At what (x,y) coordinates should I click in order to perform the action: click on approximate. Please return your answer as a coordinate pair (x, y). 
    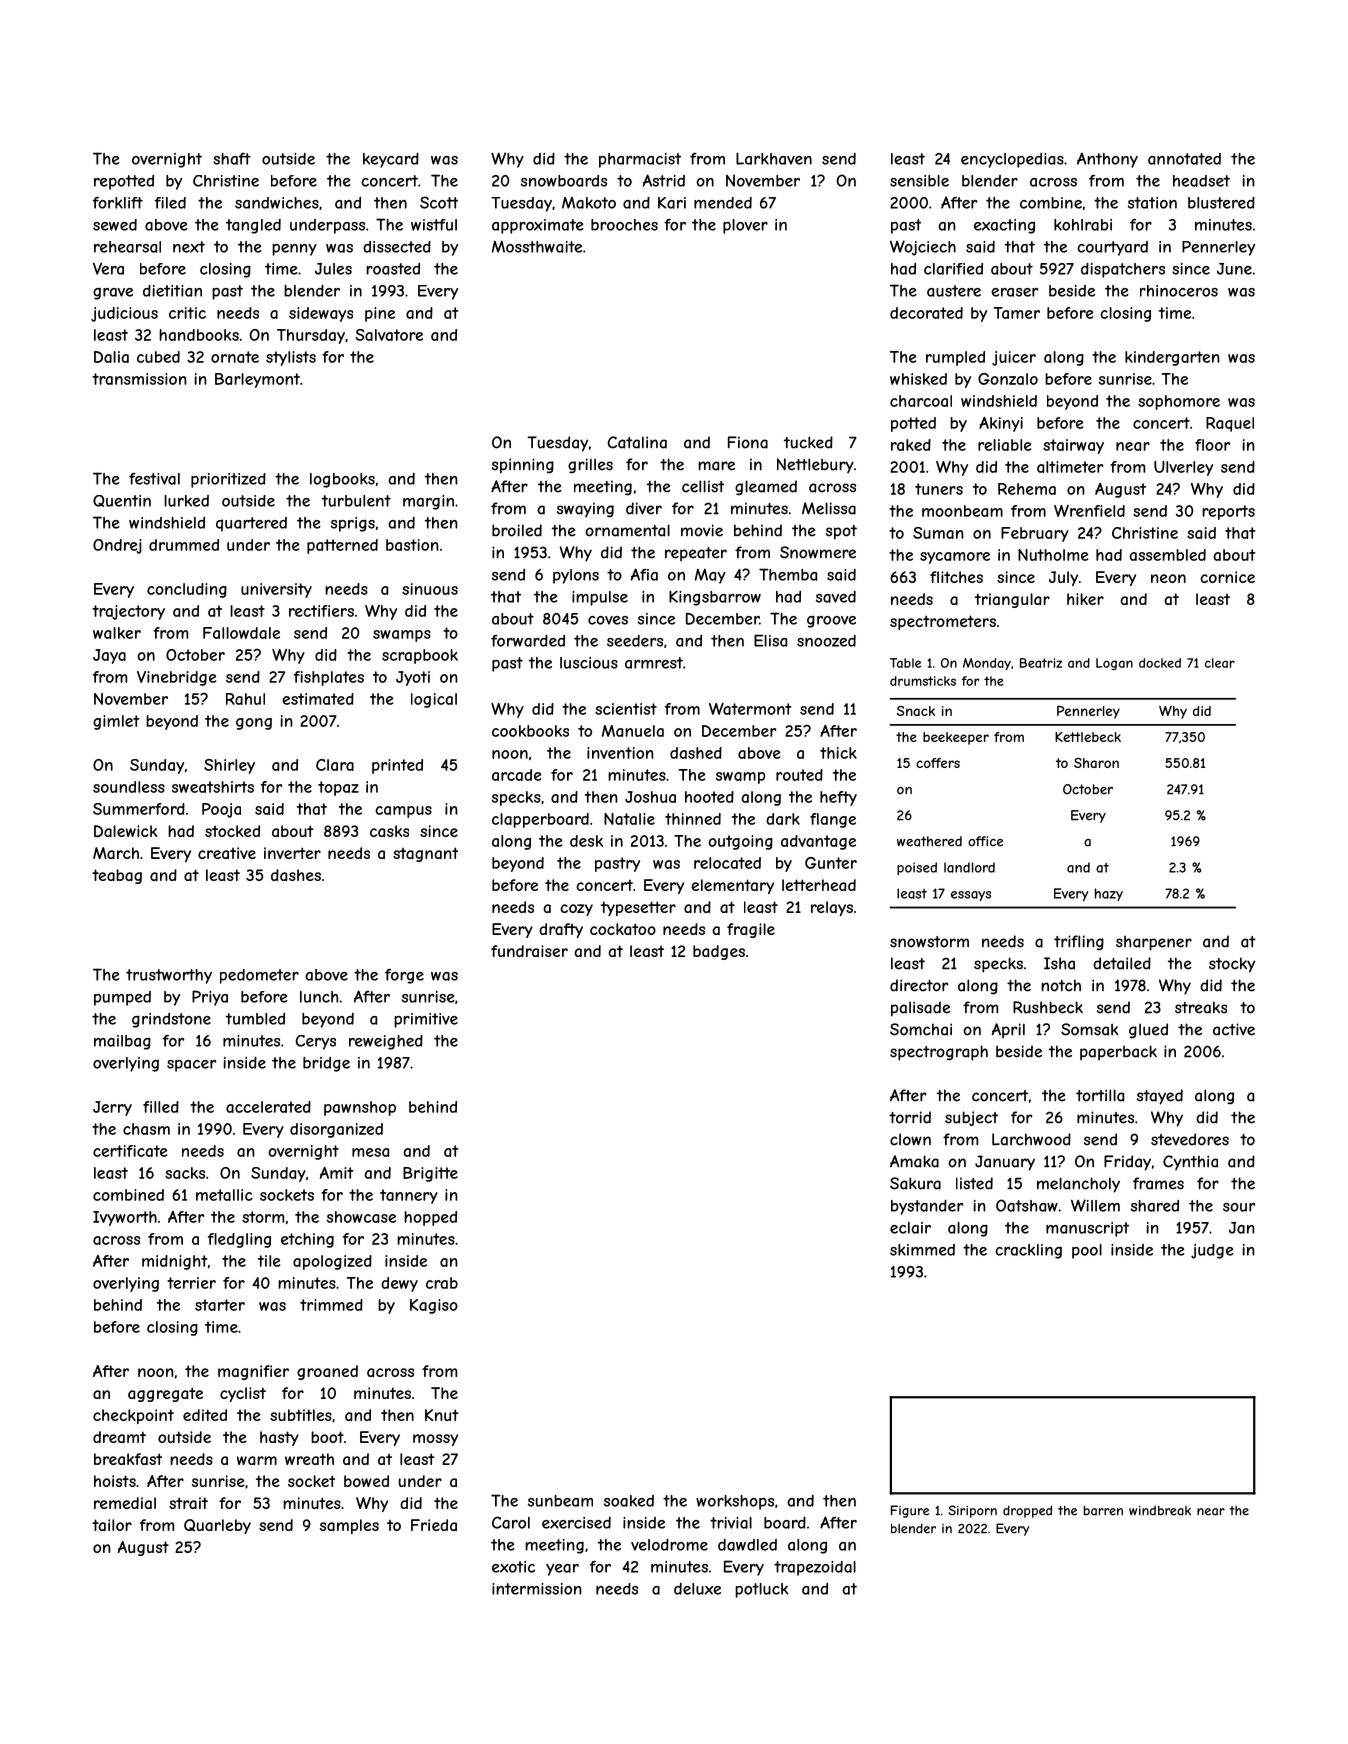
    Looking at the image, I should click on (538, 226).
